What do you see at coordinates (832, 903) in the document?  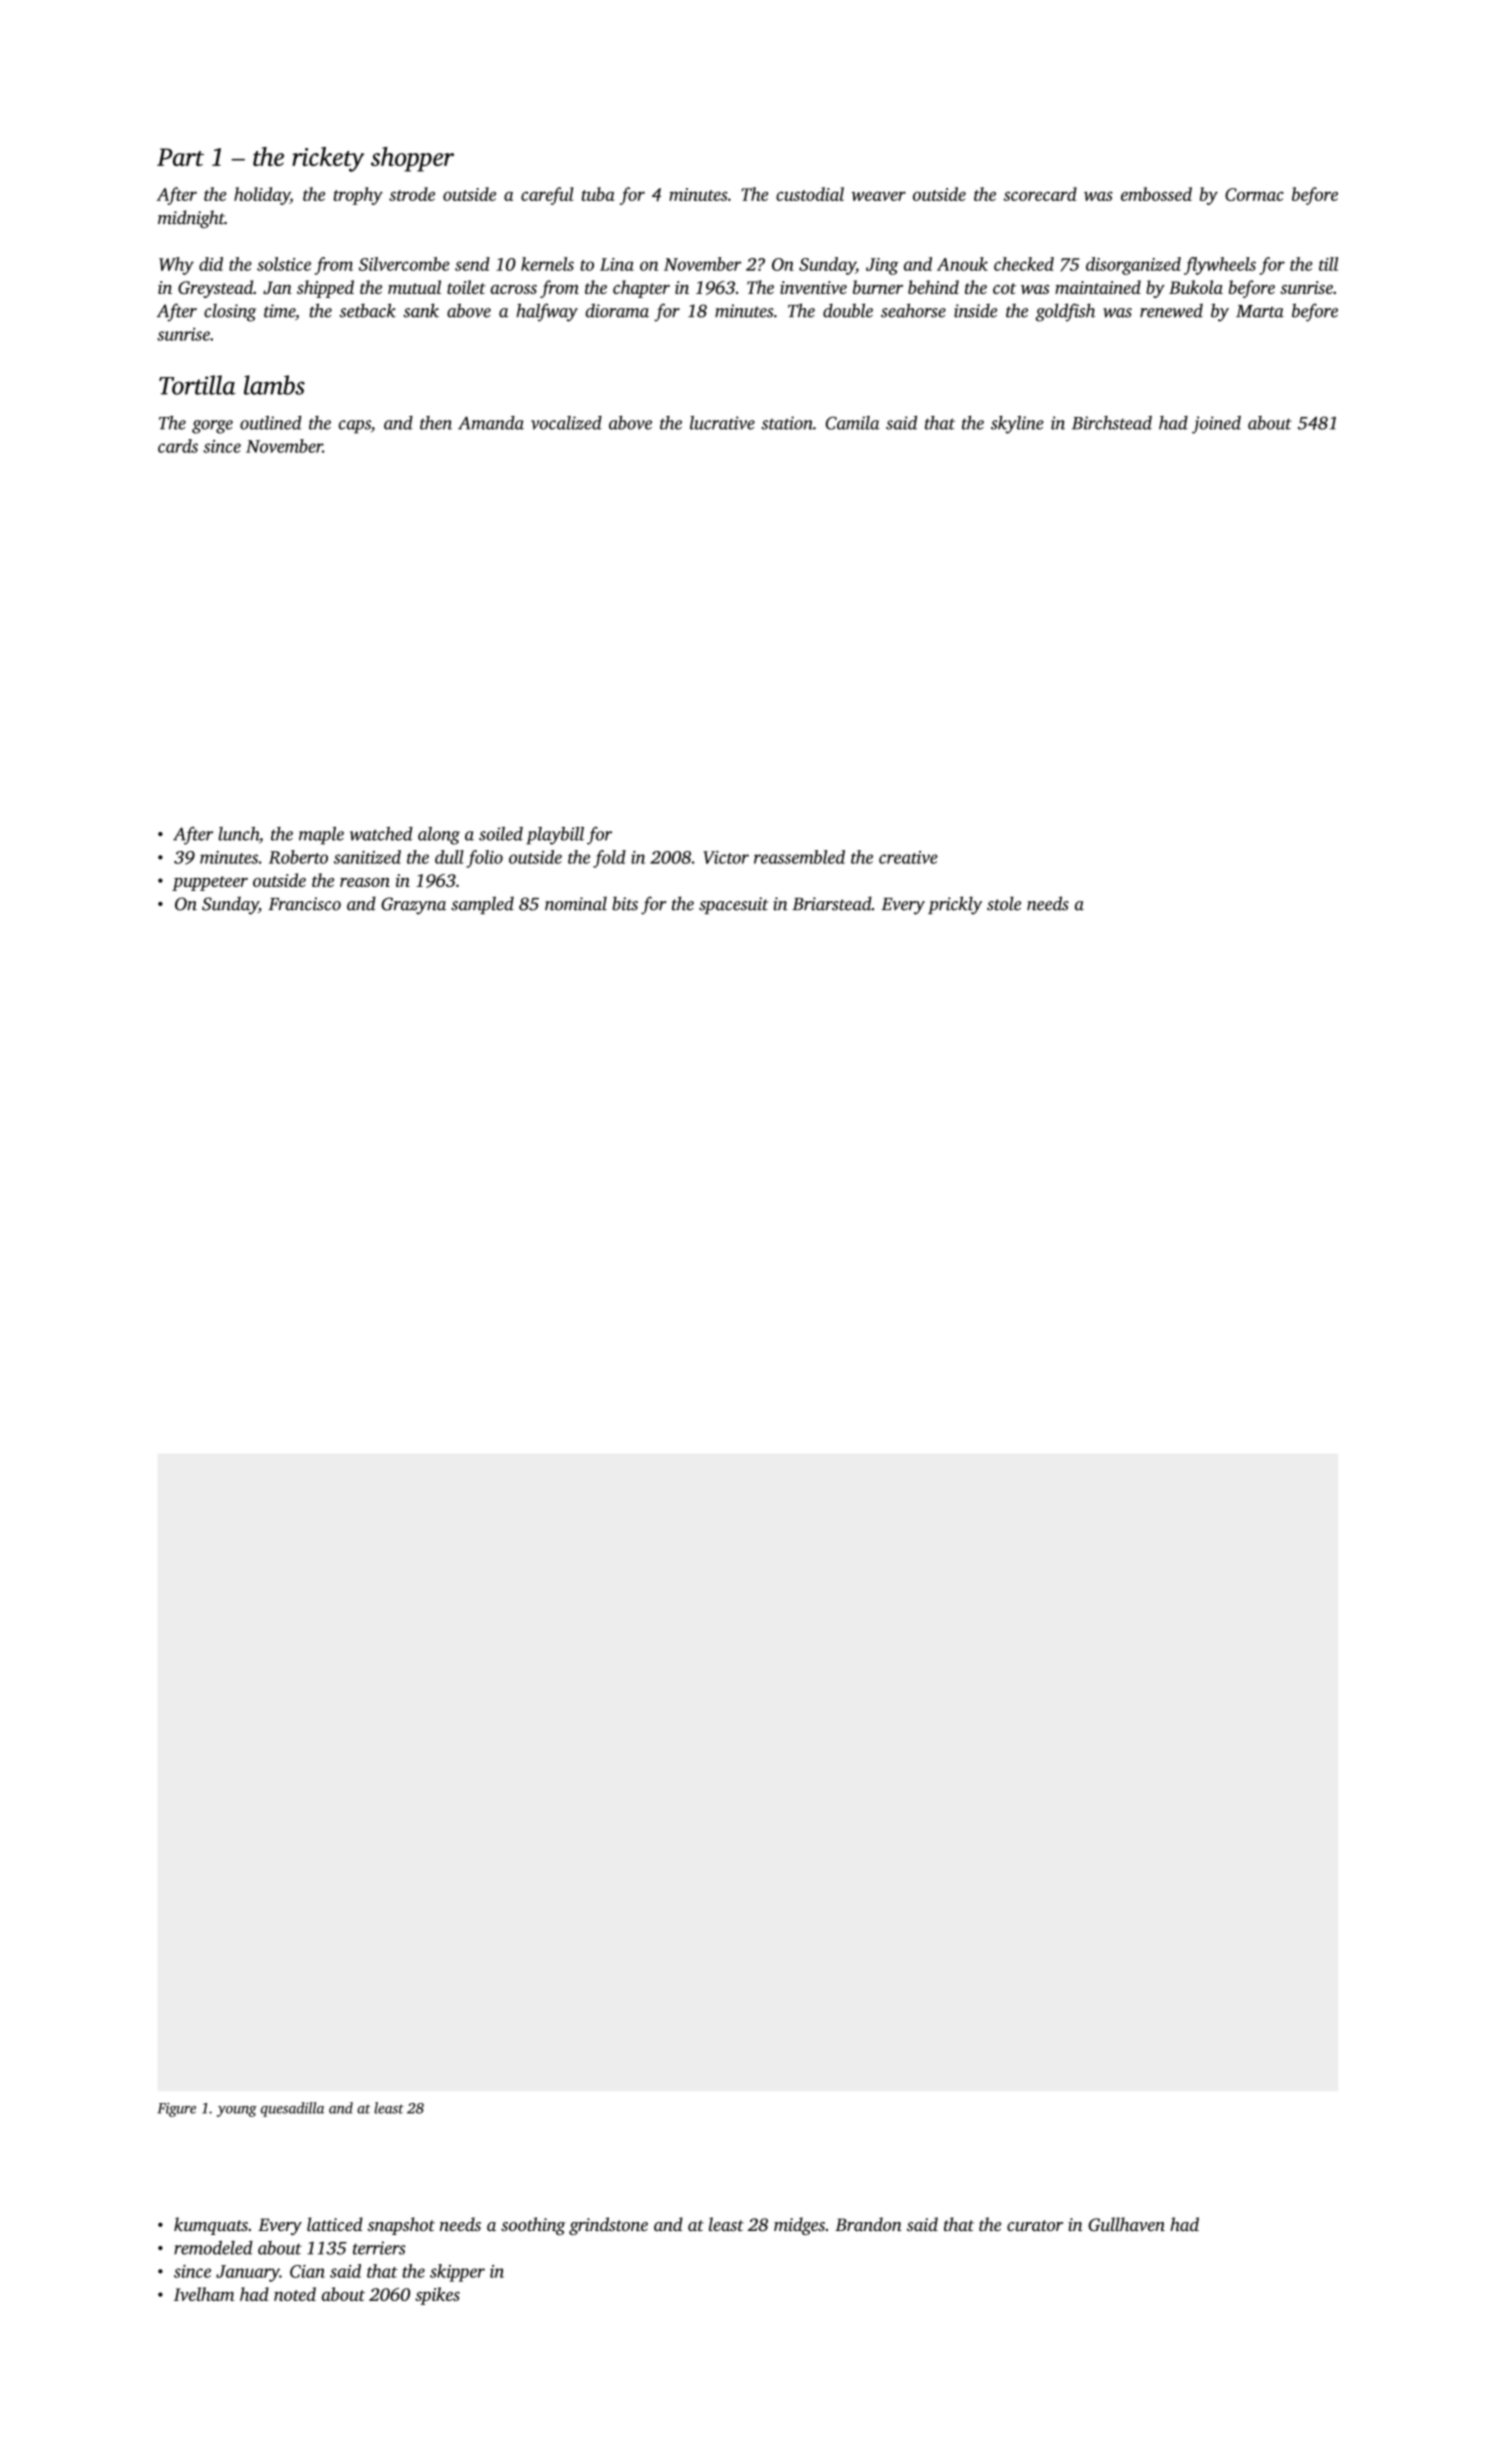 I see `Briarstead` at bounding box center [832, 903].
